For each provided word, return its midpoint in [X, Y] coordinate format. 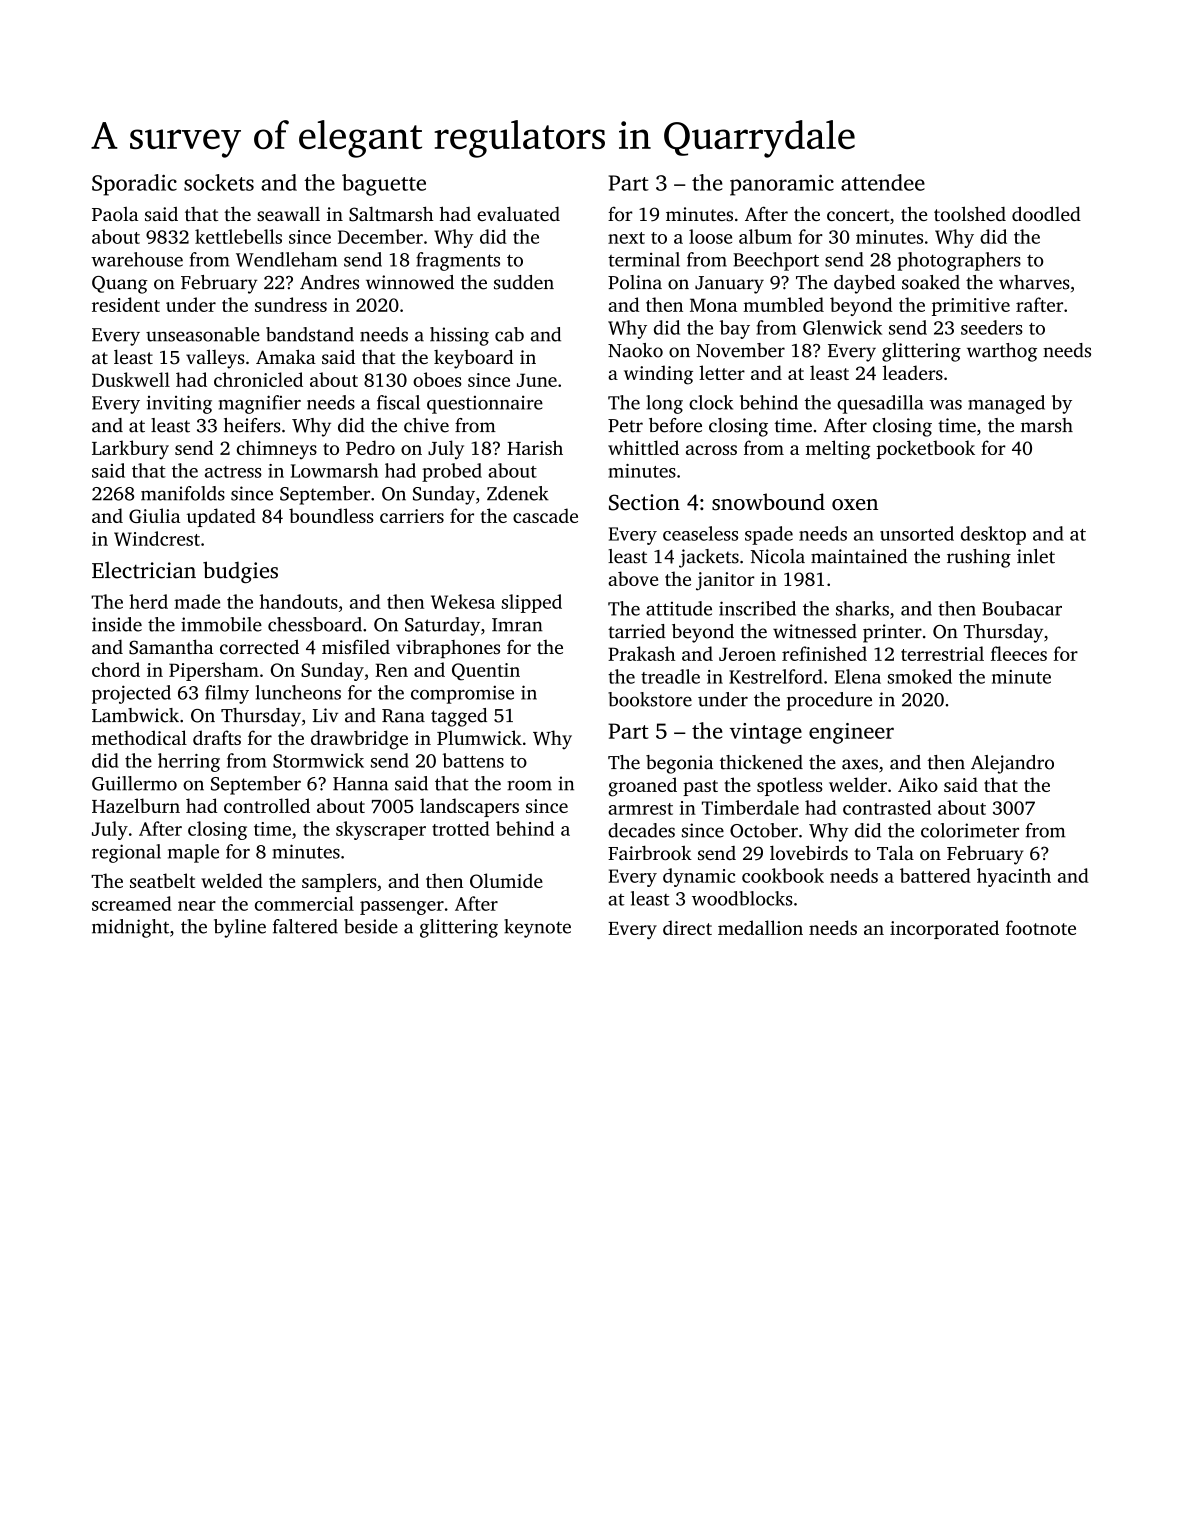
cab [509, 334]
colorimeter [970, 830]
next [626, 238]
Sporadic [134, 185]
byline [240, 928]
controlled [267, 805]
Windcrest [157, 538]
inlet [1036, 556]
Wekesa [463, 601]
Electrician [144, 570]
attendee [883, 182]
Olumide [506, 880]
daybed [864, 284]
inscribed [757, 608]
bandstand [310, 334]
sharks [862, 608]
